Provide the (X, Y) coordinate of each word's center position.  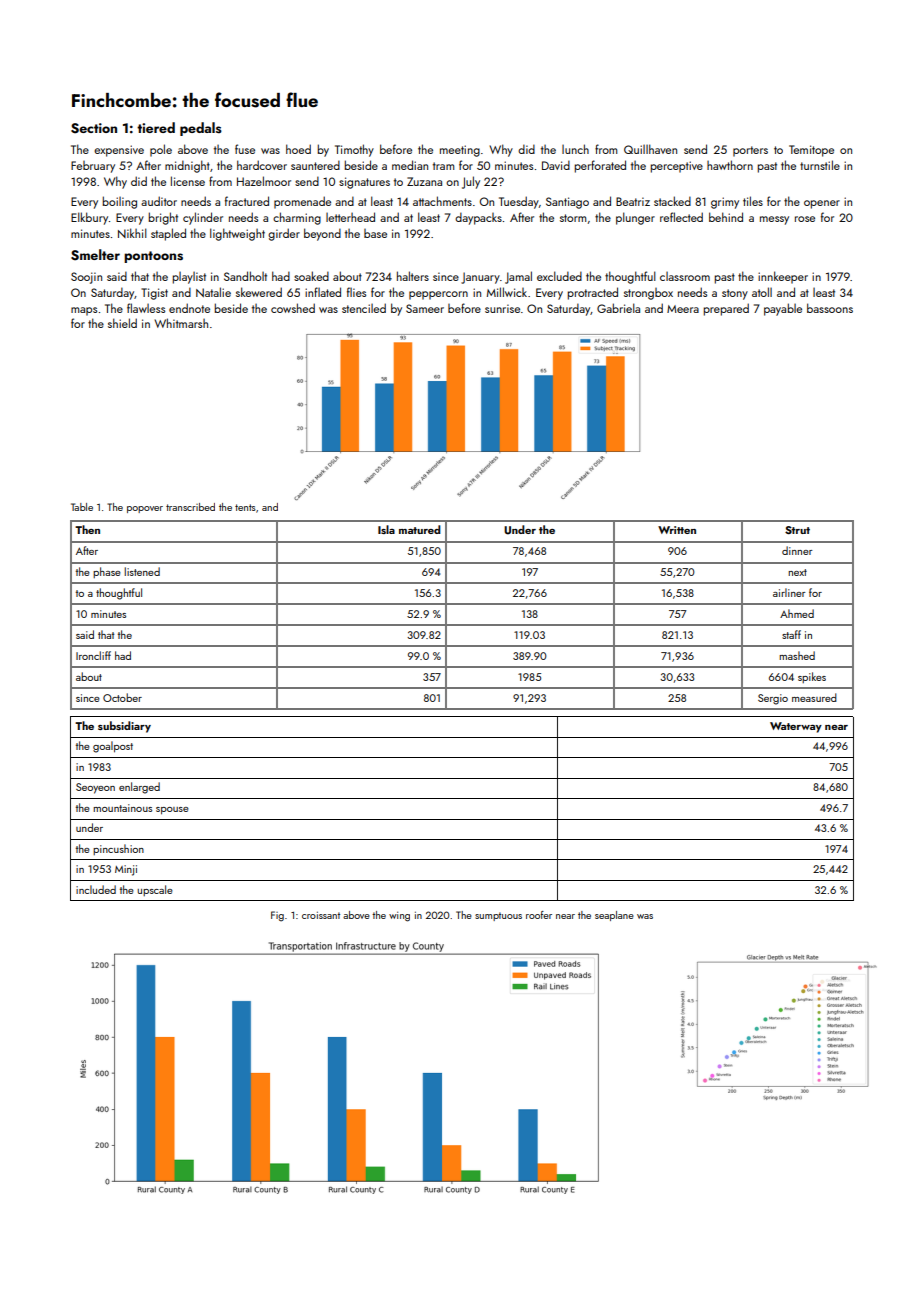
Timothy (354, 150)
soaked (311, 276)
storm (573, 218)
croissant (321, 915)
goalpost (113, 747)
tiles (753, 201)
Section (94, 128)
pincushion (118, 849)
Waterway (796, 727)
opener (822, 204)
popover (145, 509)
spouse (172, 811)
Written (677, 530)
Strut (797, 530)
